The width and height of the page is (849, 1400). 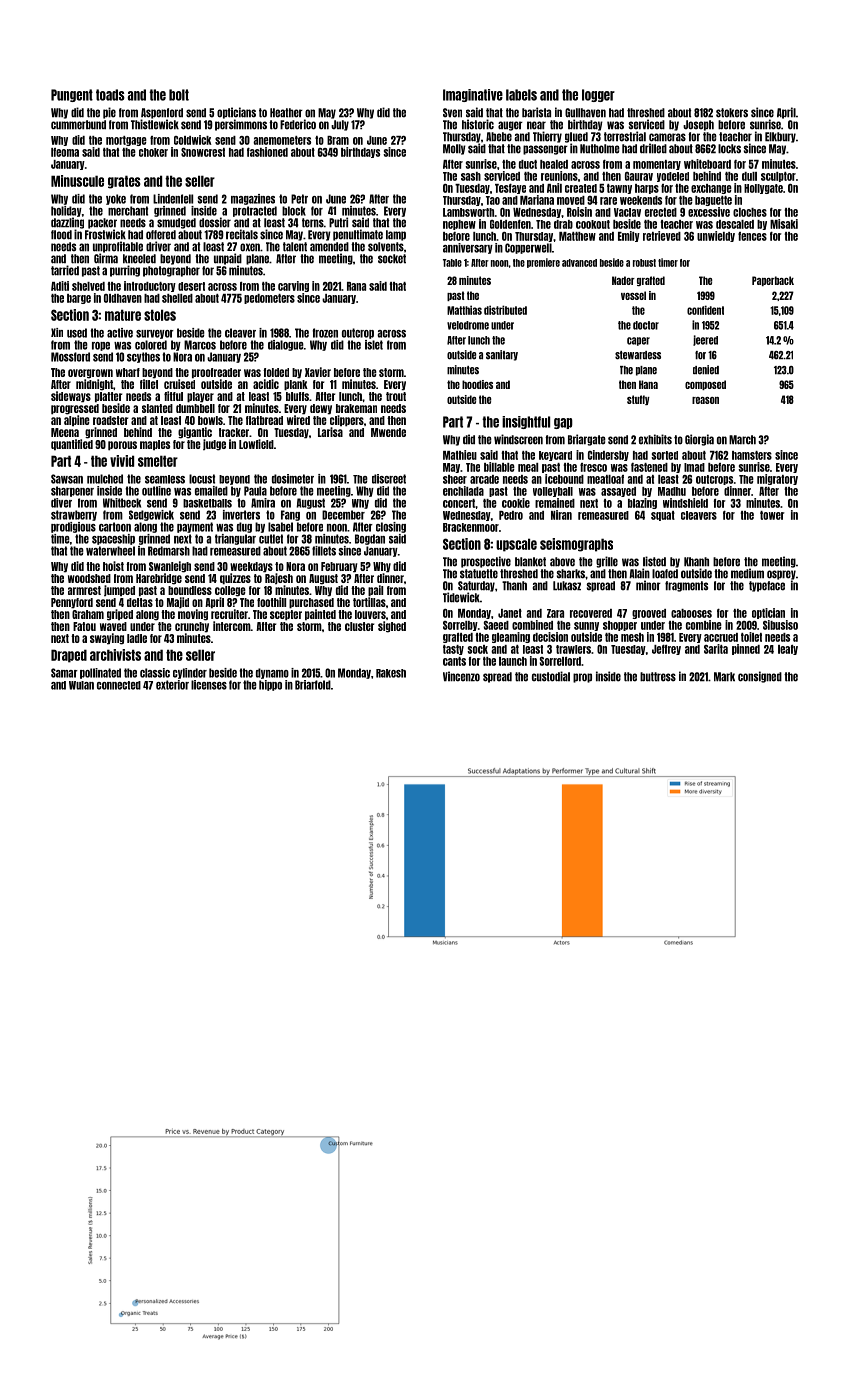 What do you see at coordinates (468, 212) in the page?
I see `Lambsworth` at bounding box center [468, 212].
